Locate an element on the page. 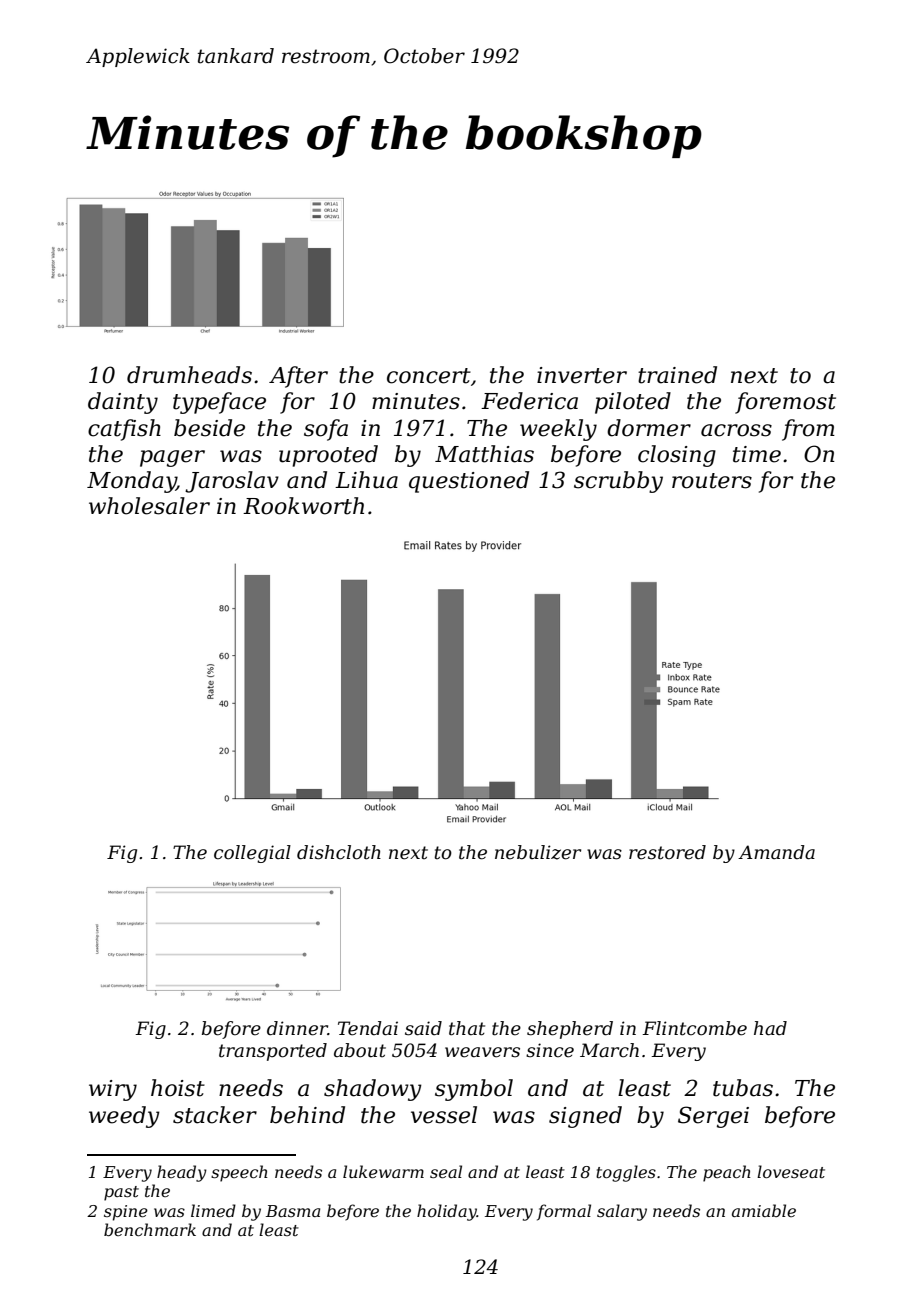 The image size is (924, 1311). questioned is located at coordinates (469, 482).
